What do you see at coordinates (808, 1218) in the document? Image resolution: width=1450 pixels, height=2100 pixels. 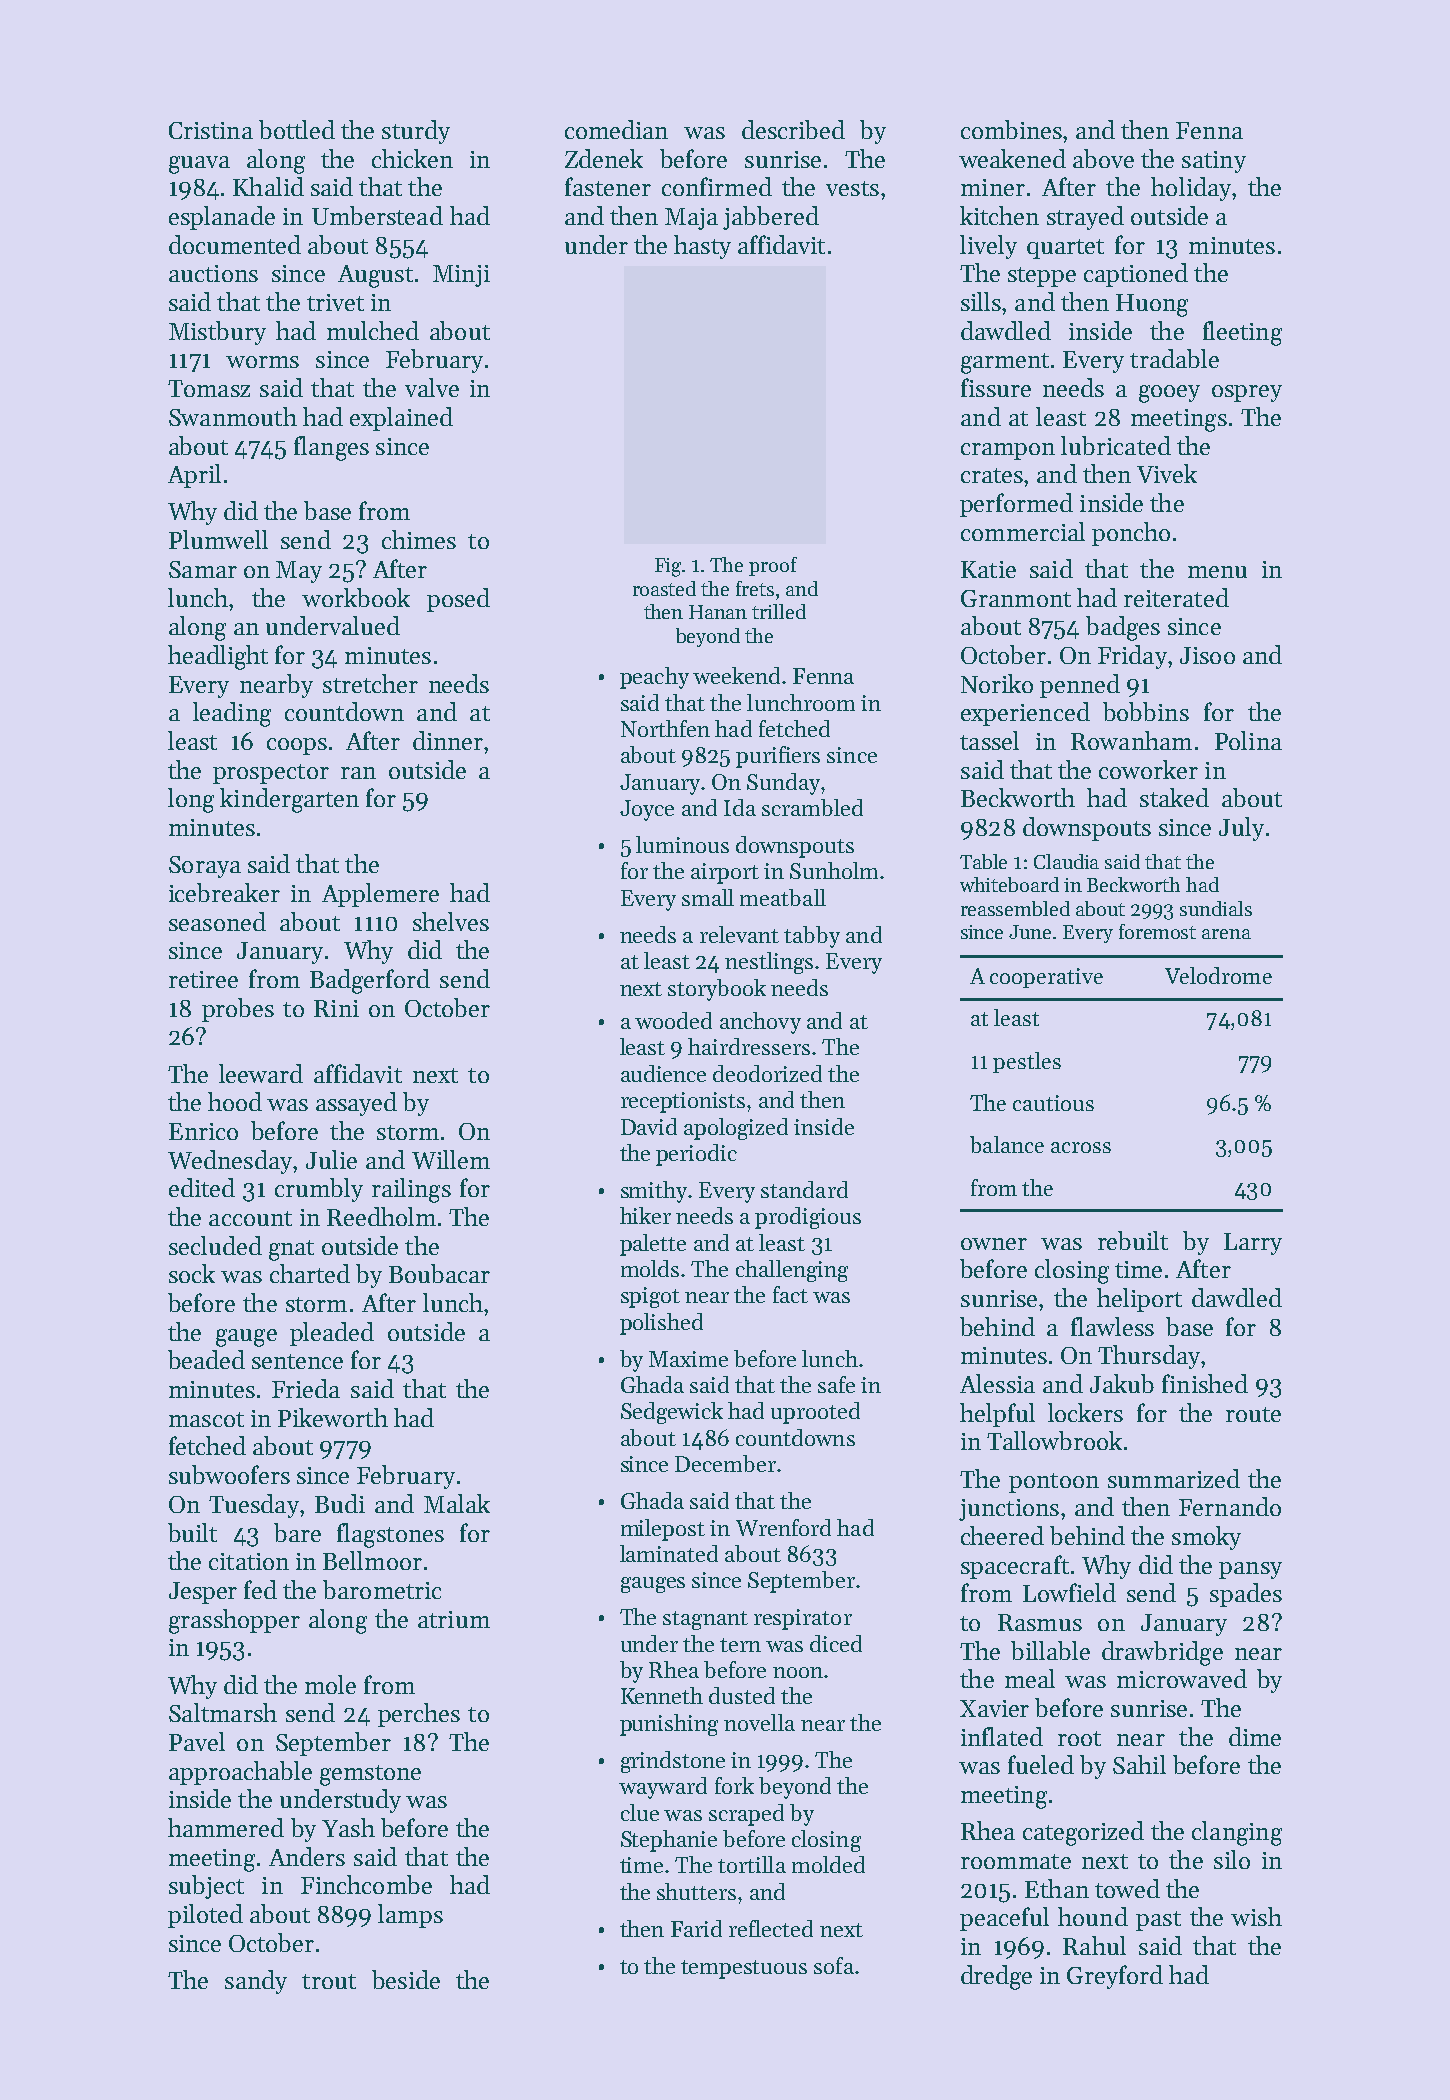 I see `prodigious` at bounding box center [808, 1218].
